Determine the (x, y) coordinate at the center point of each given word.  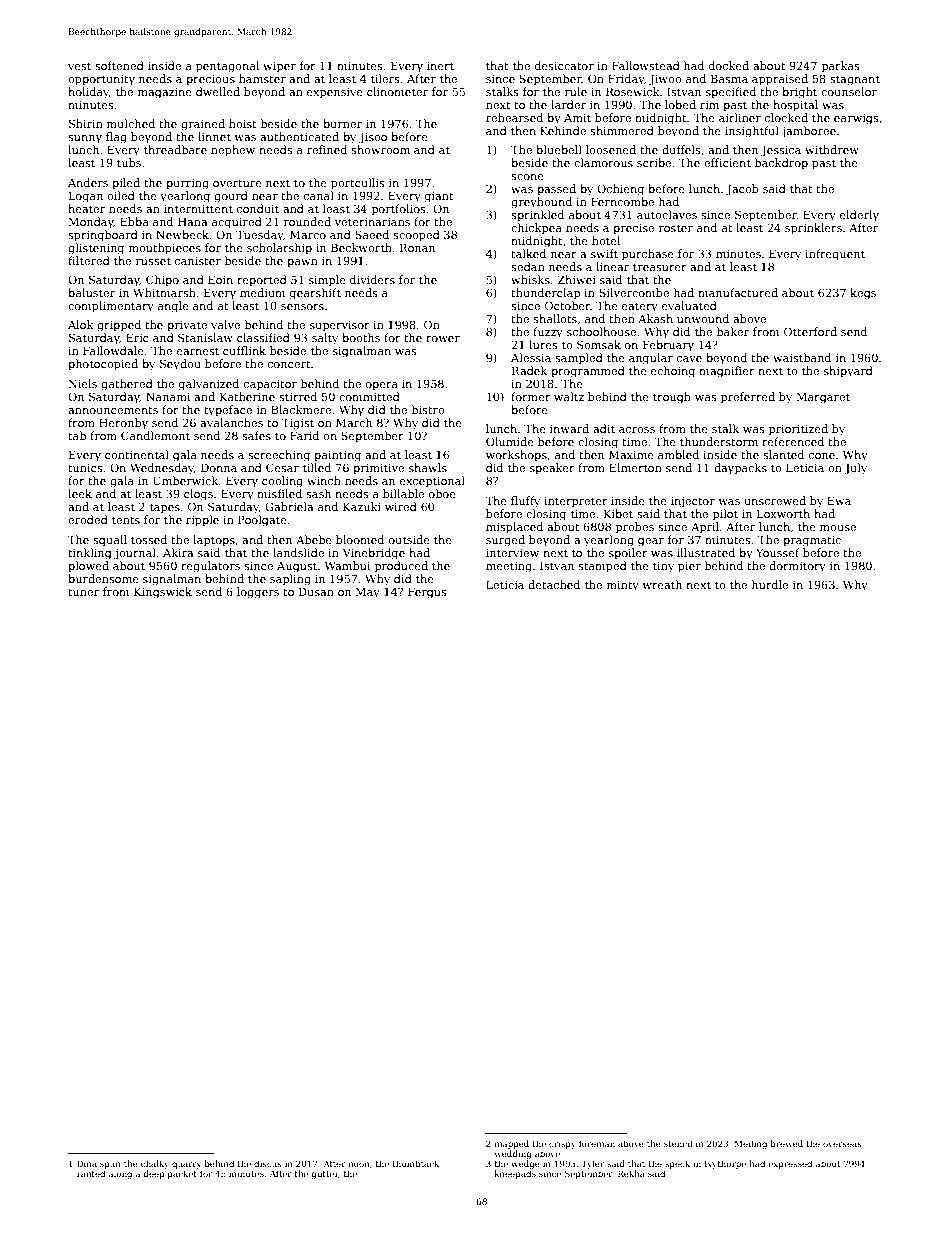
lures (543, 344)
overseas (842, 1144)
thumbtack (415, 1163)
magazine (165, 93)
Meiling (750, 1144)
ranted (91, 1173)
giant (439, 197)
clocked (786, 117)
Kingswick (163, 593)
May (368, 593)
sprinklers (813, 229)
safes (256, 435)
